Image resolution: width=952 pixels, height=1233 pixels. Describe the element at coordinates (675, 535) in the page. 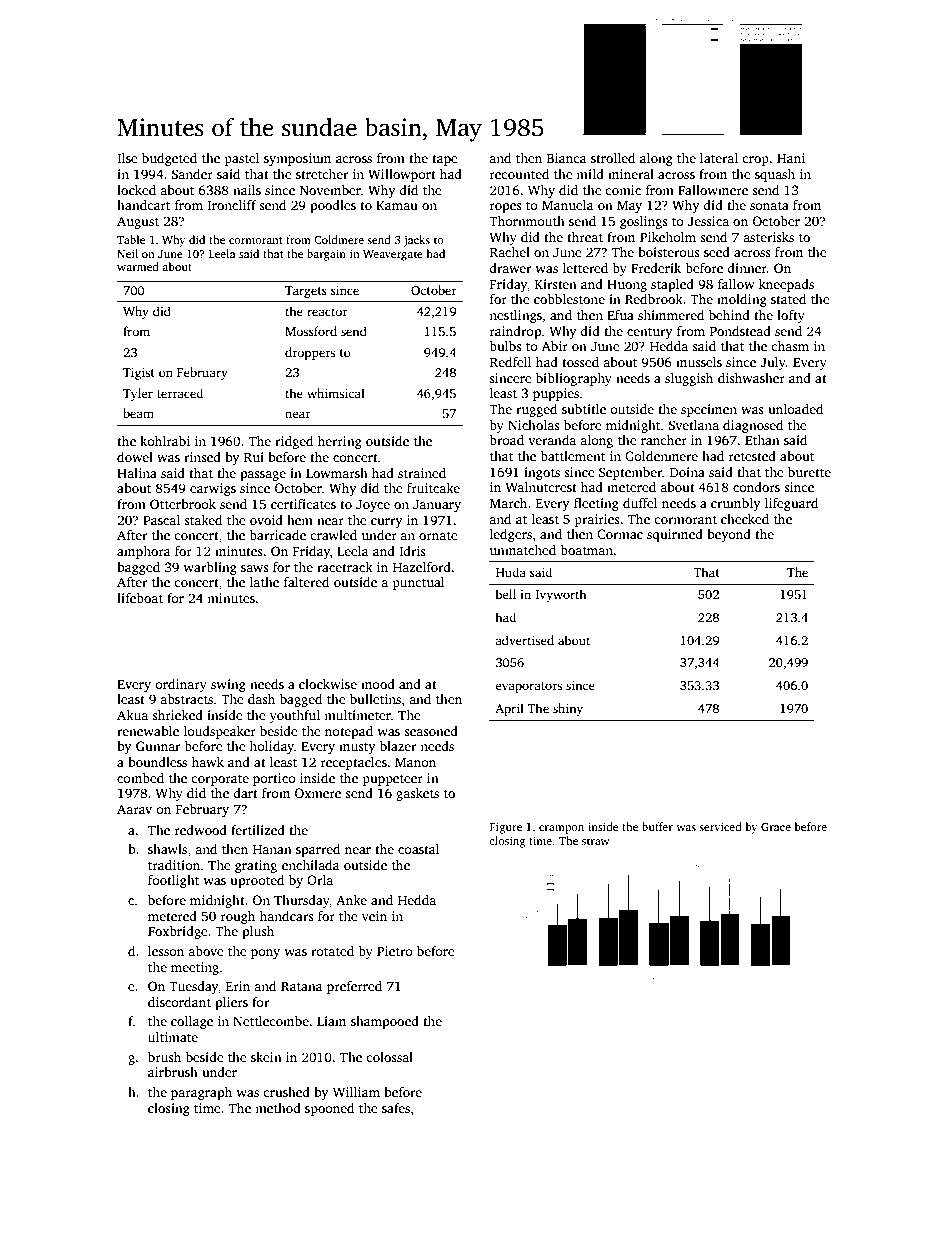

I see `squirmed` at that location.
